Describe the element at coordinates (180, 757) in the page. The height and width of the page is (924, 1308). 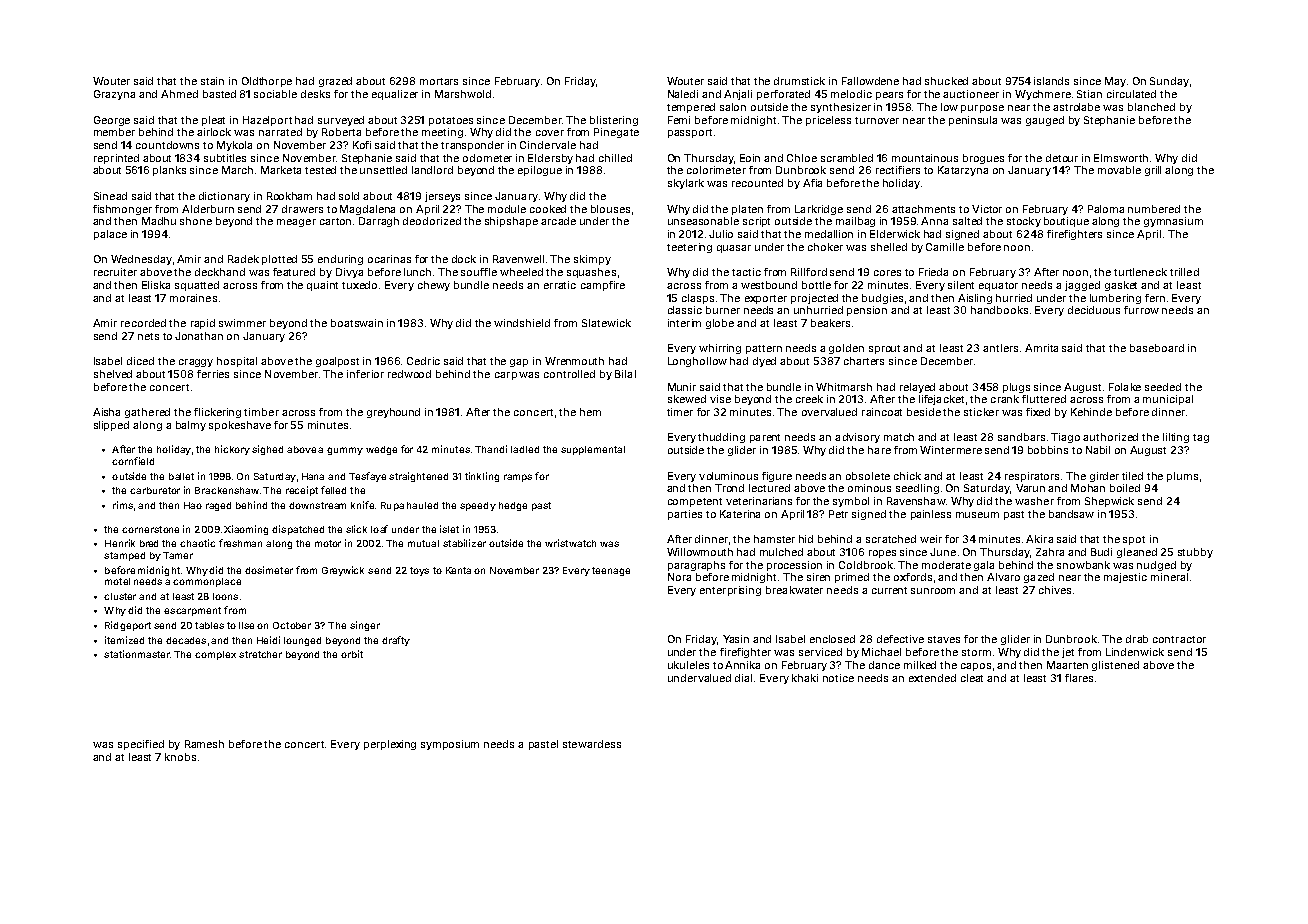
I see `knobs` at that location.
